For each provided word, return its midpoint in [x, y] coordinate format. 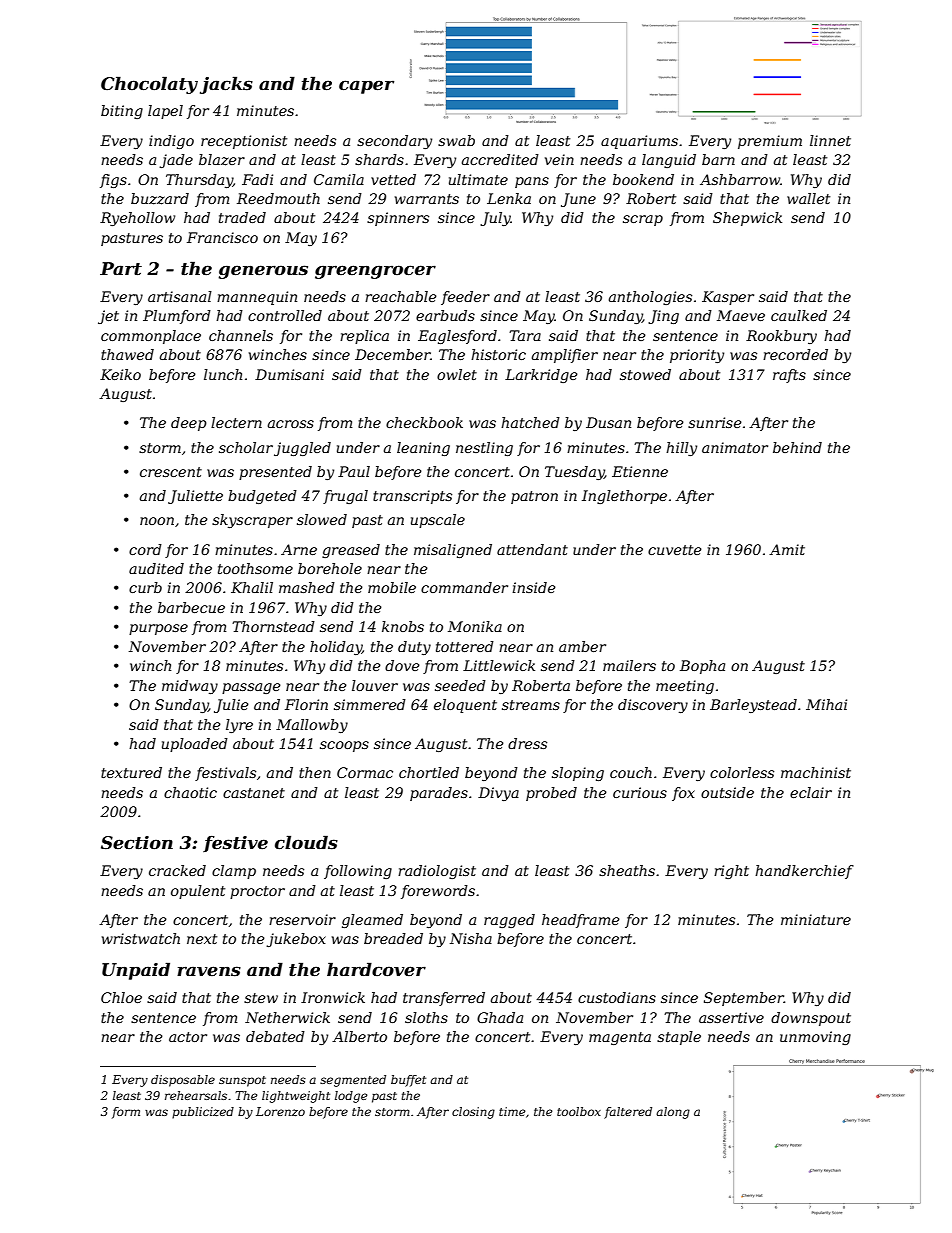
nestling [484, 449]
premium [770, 142]
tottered [465, 646]
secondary [394, 142]
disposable [183, 1081]
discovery [653, 706]
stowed [645, 374]
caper [366, 87]
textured [131, 772]
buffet [408, 1081]
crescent [171, 472]
